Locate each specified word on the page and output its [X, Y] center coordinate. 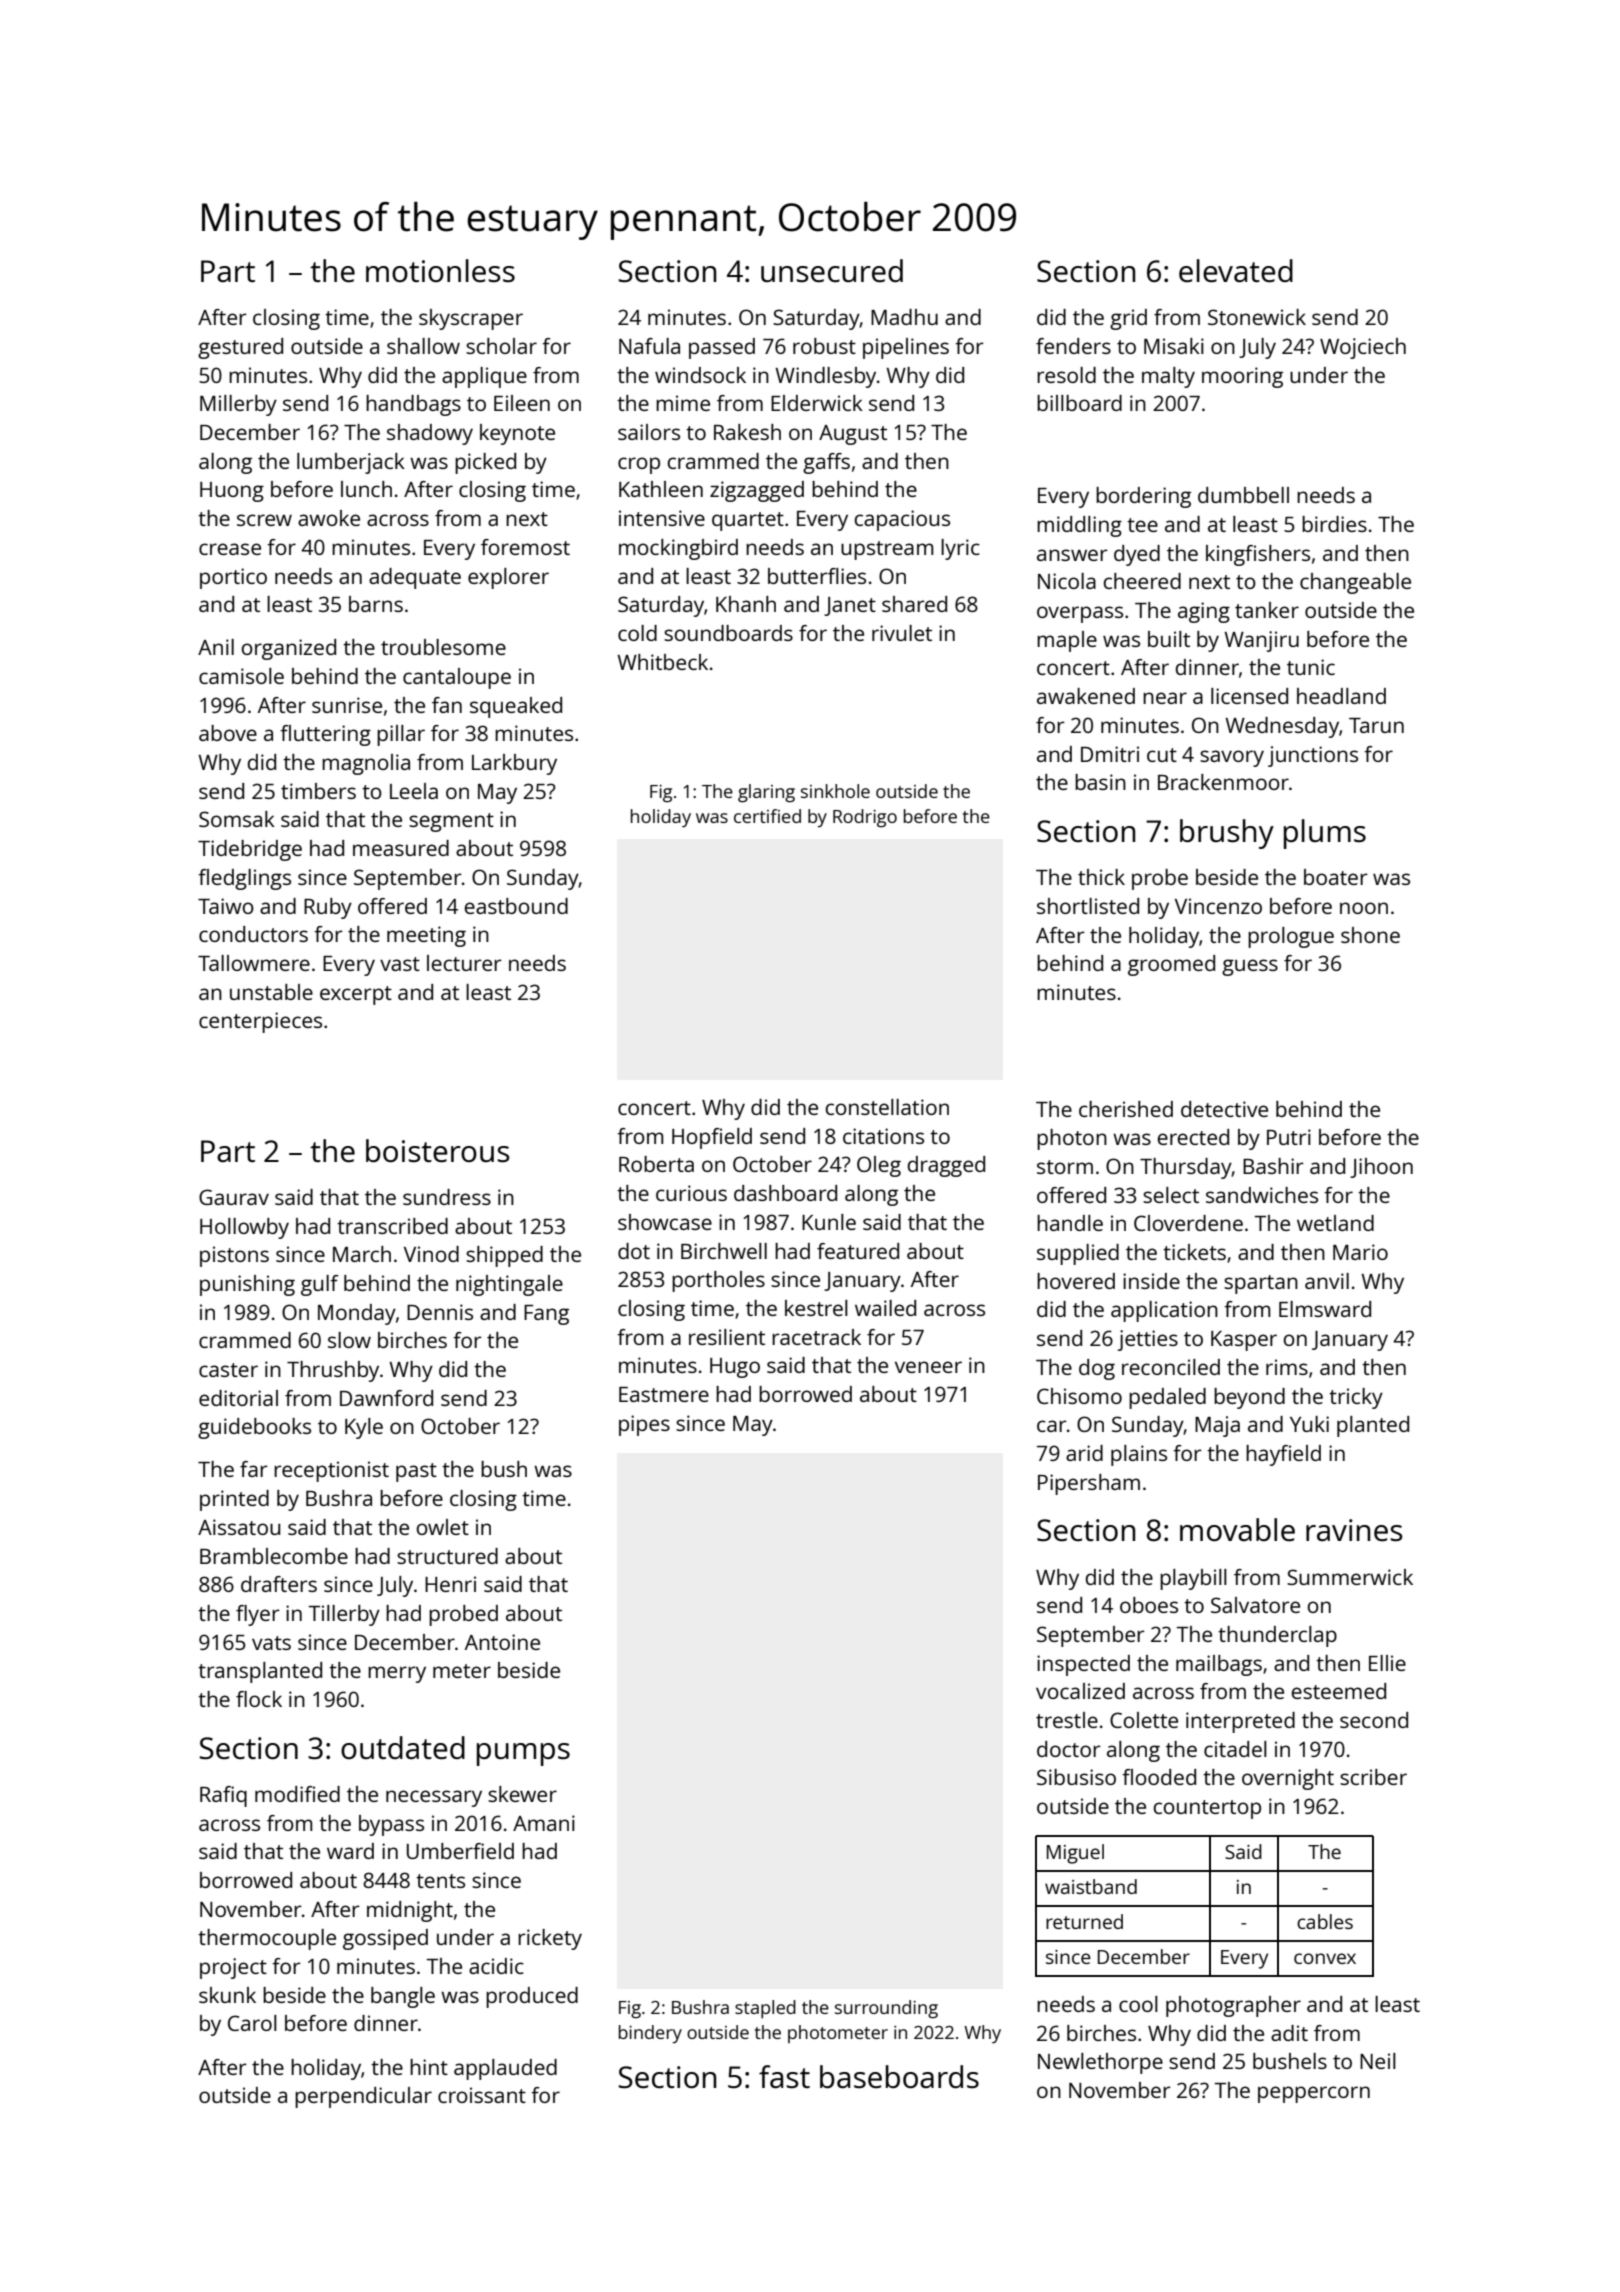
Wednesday [1282, 727]
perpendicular [363, 2097]
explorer [508, 578]
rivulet [902, 633]
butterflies [817, 576]
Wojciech [1363, 348]
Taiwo [226, 906]
